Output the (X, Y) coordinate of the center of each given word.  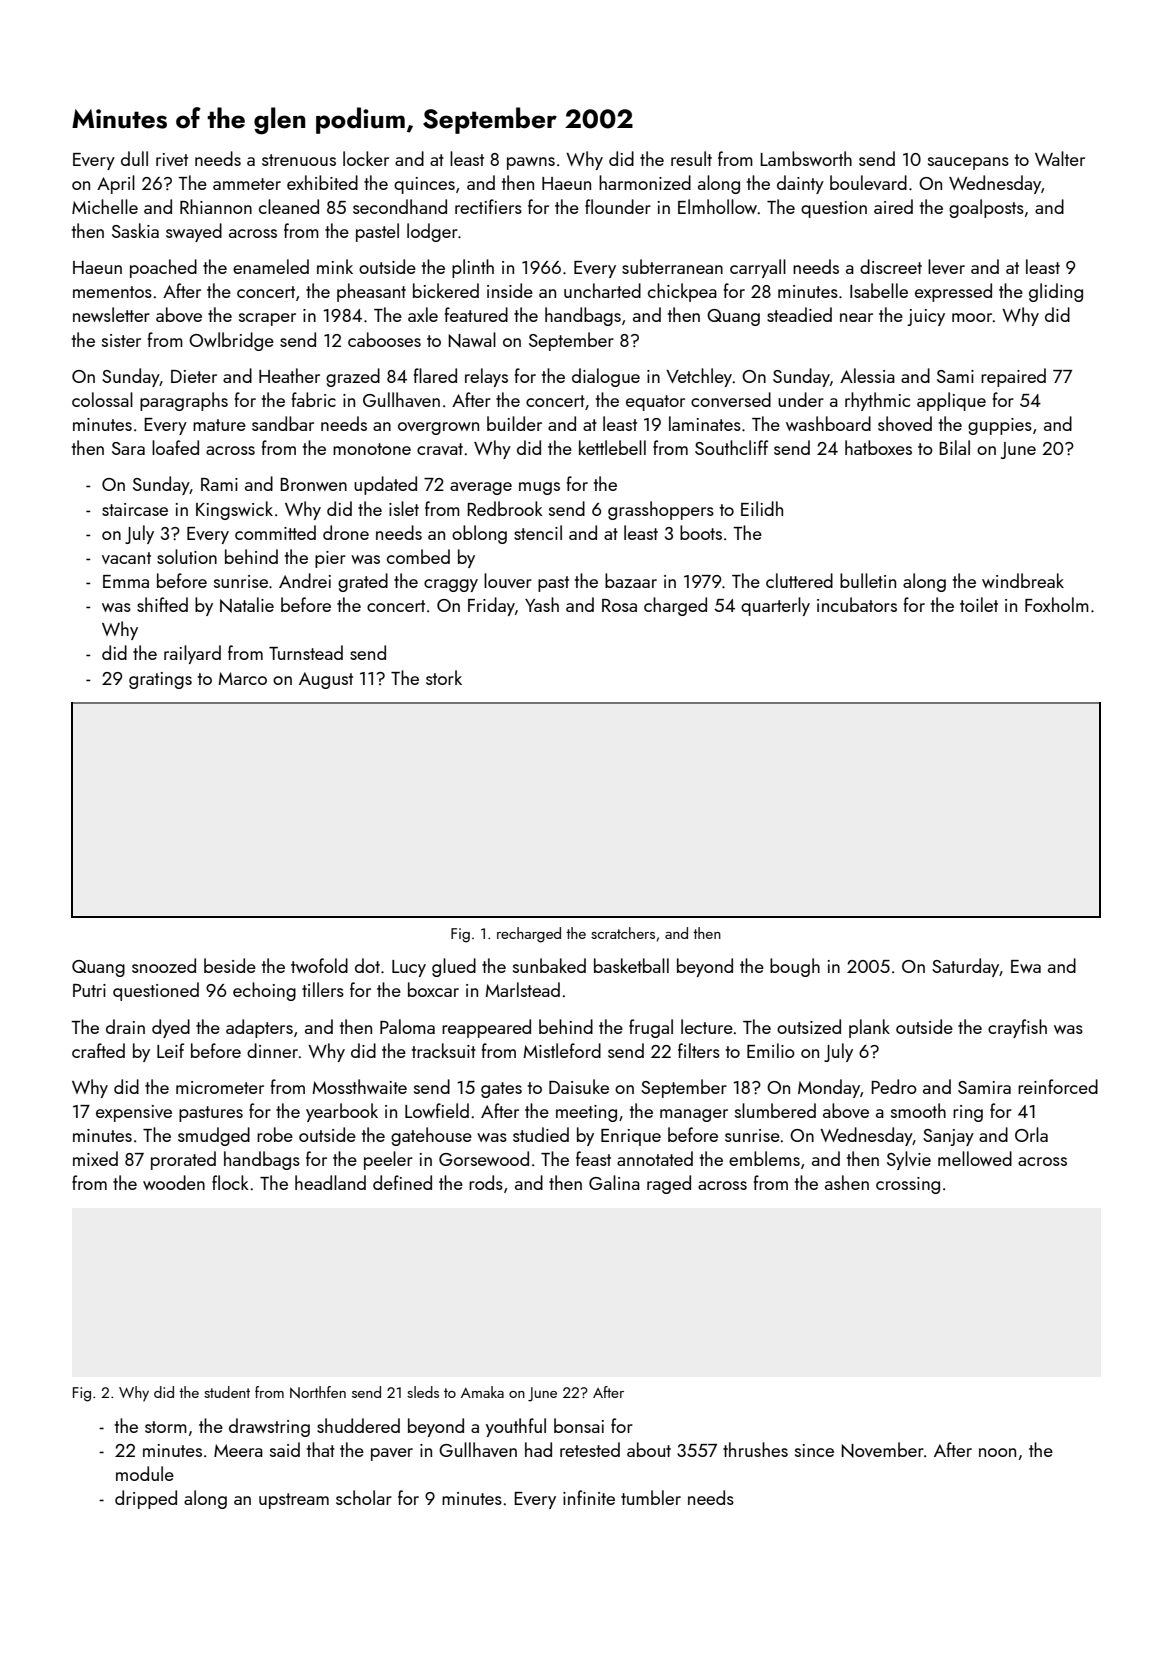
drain (125, 1026)
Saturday (966, 967)
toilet (979, 604)
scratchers (623, 933)
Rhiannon (216, 206)
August (326, 680)
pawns (531, 163)
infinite (589, 1497)
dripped (146, 1499)
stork (444, 677)
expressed (953, 292)
